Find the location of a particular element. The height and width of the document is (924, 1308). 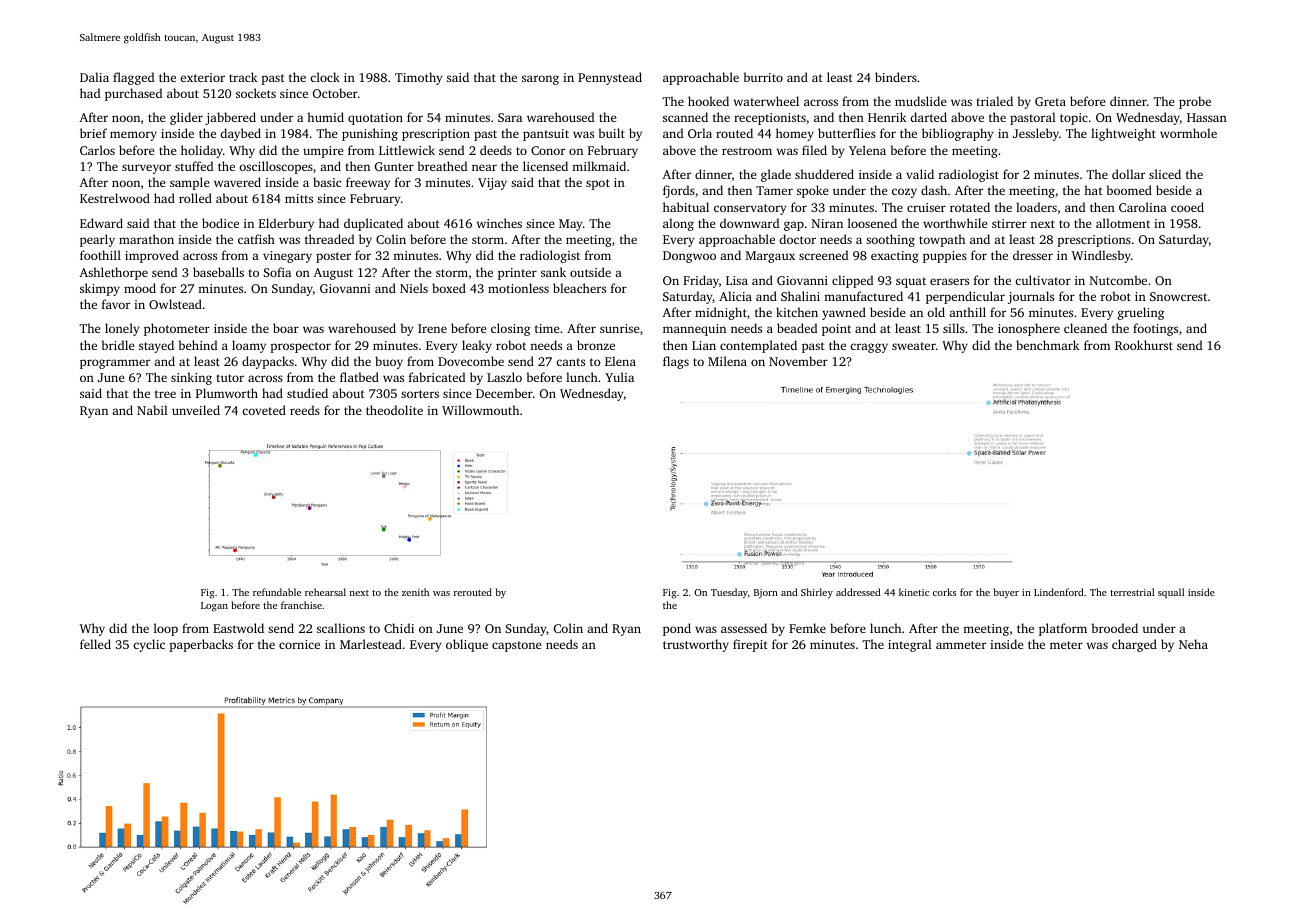

refundable is located at coordinates (277, 592).
